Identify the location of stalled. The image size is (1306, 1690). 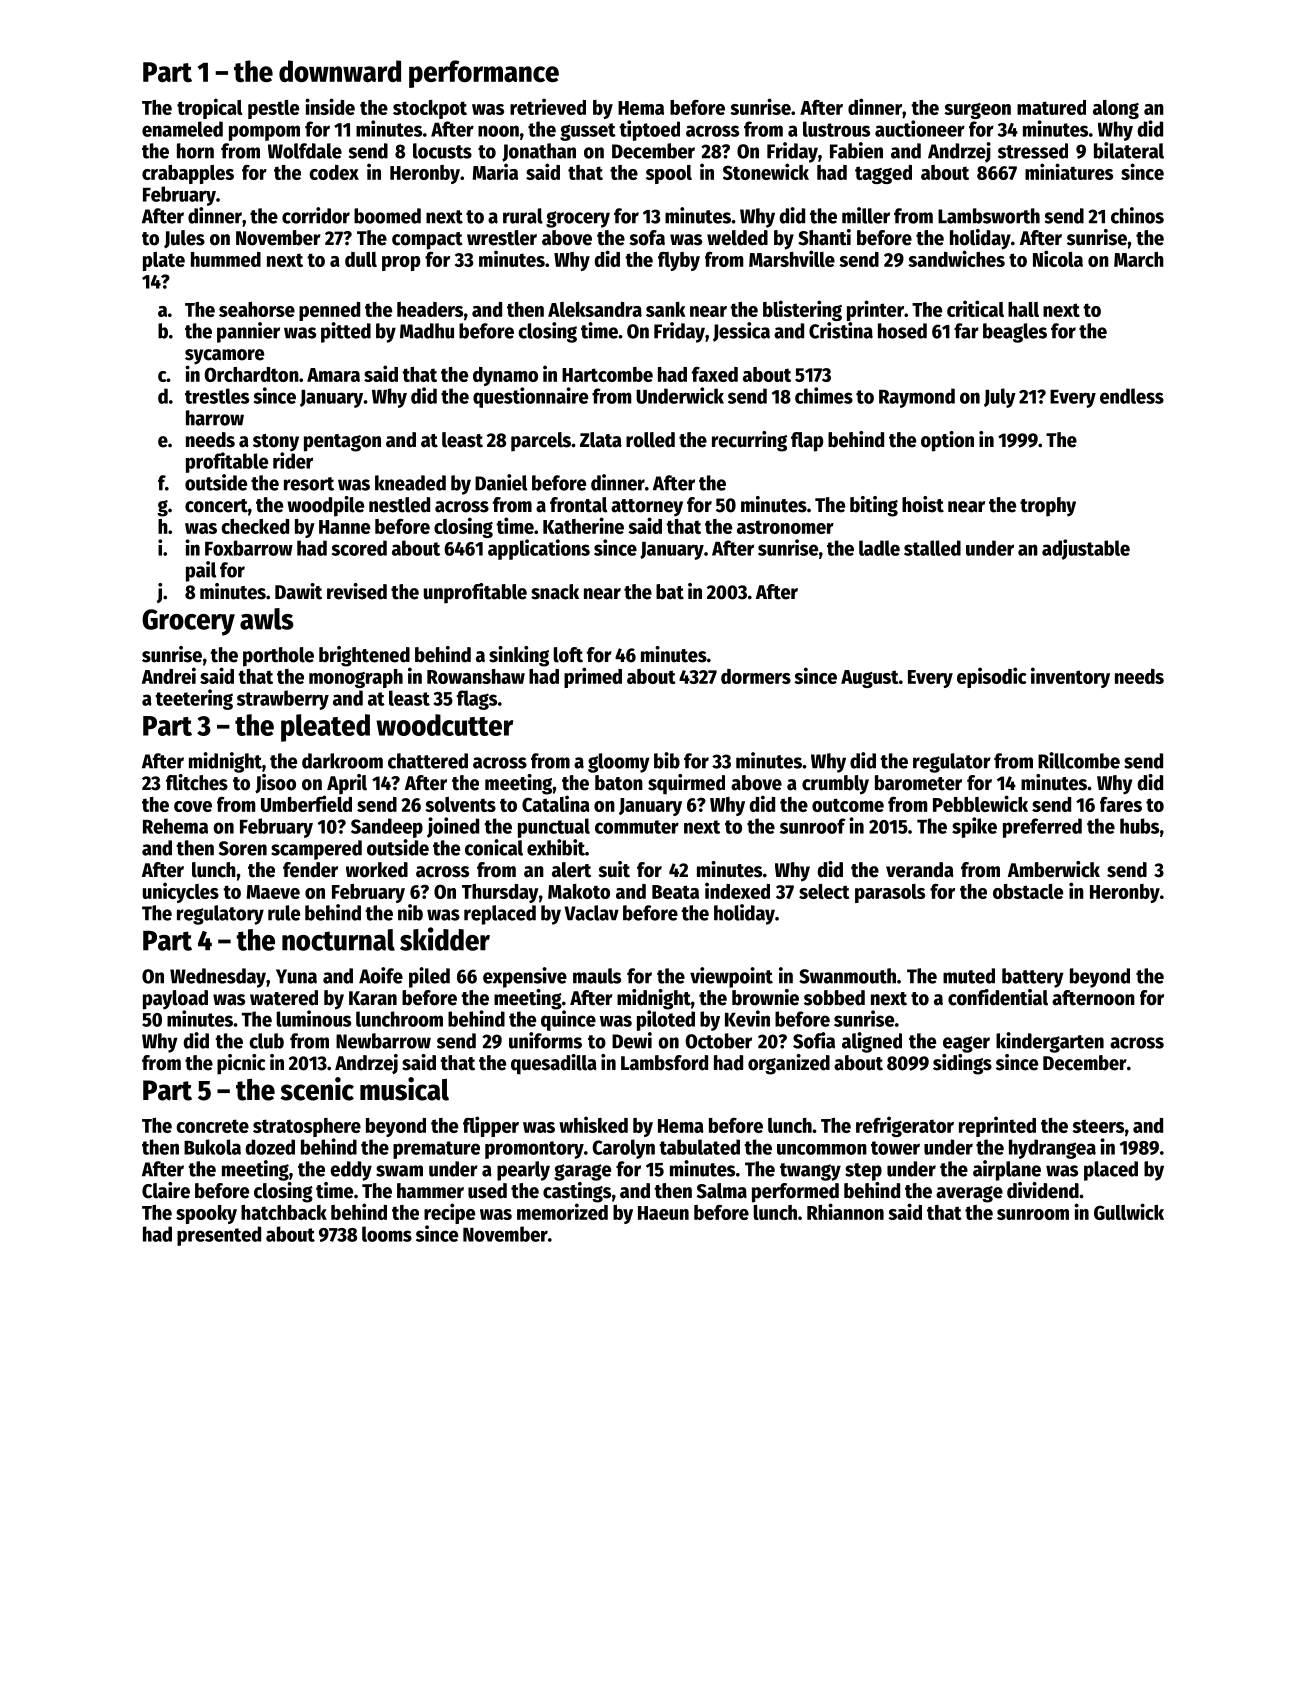
(932, 548).
